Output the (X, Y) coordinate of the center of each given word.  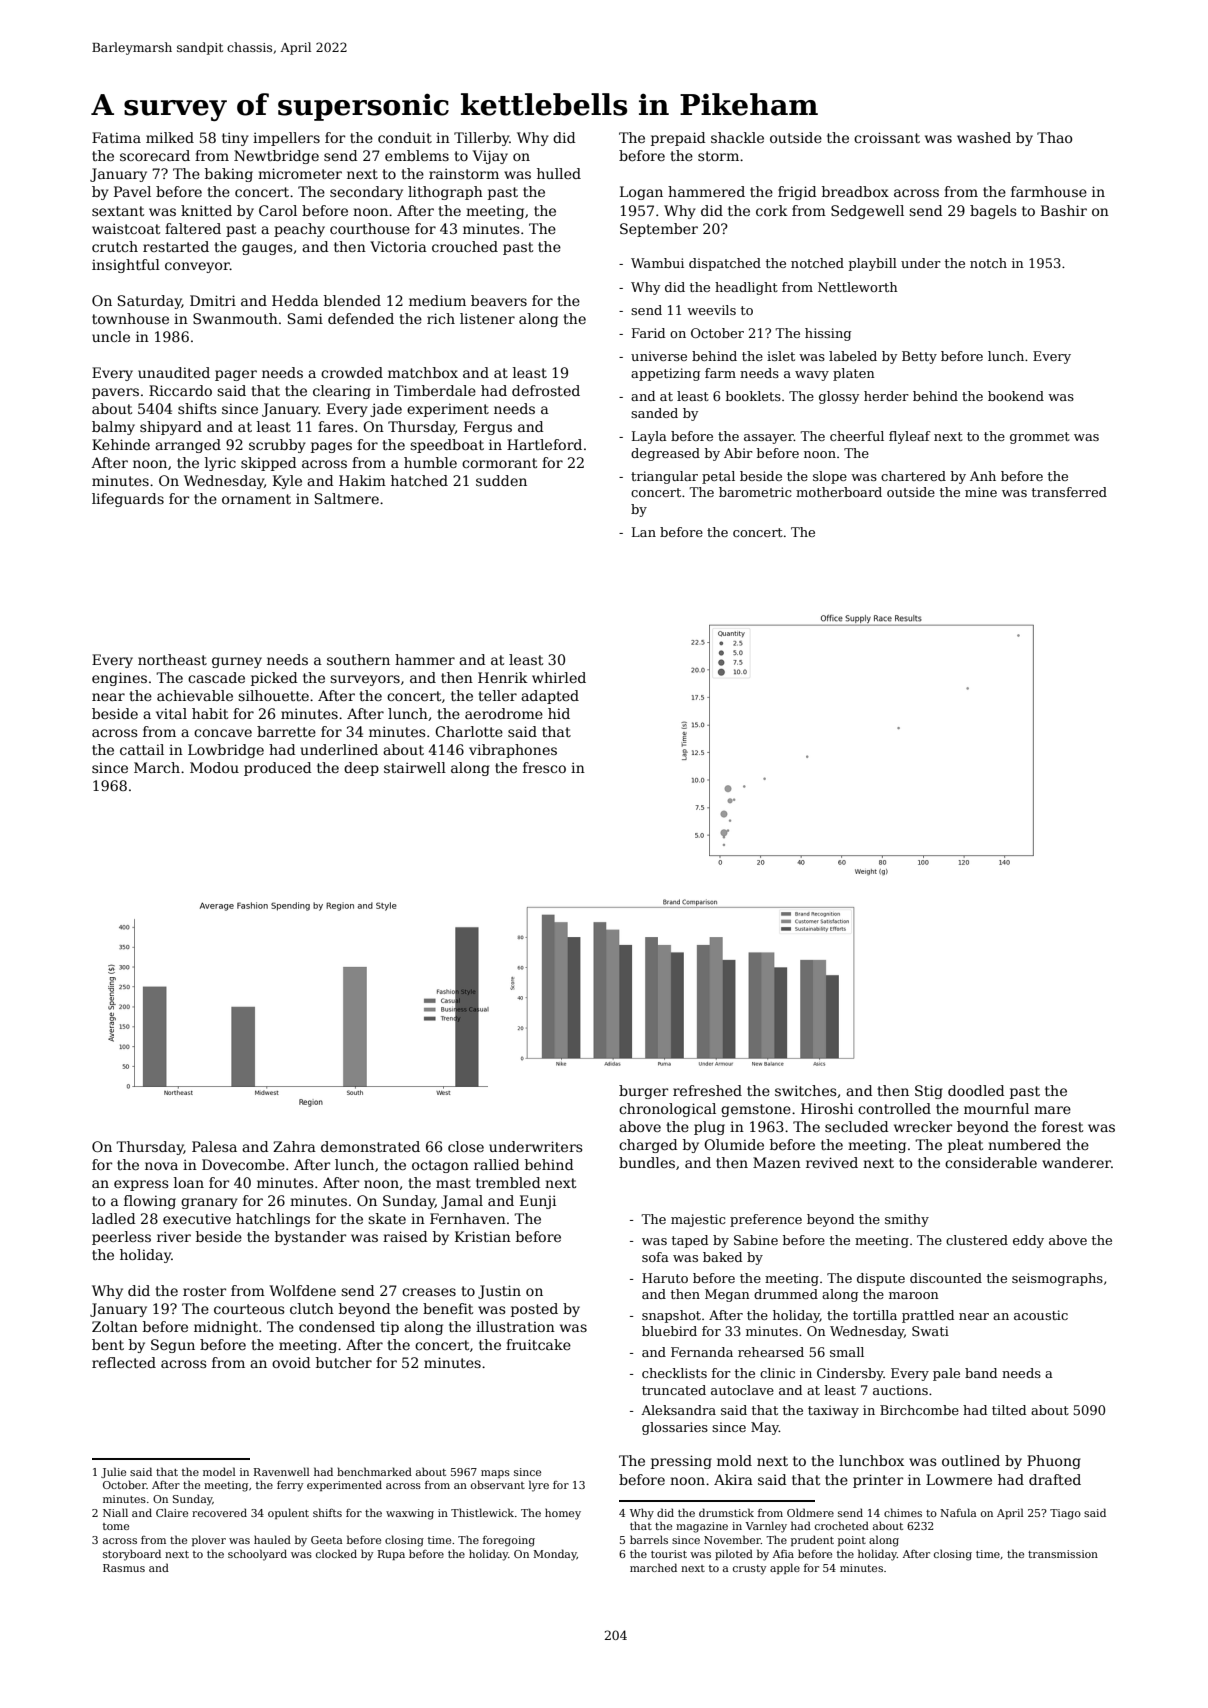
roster (204, 1291)
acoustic (1041, 1315)
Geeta (327, 1540)
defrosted (546, 390)
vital (171, 713)
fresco (544, 767)
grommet (1040, 438)
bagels (993, 212)
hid (559, 713)
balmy (113, 428)
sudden (501, 480)
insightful (126, 266)
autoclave (742, 1390)
